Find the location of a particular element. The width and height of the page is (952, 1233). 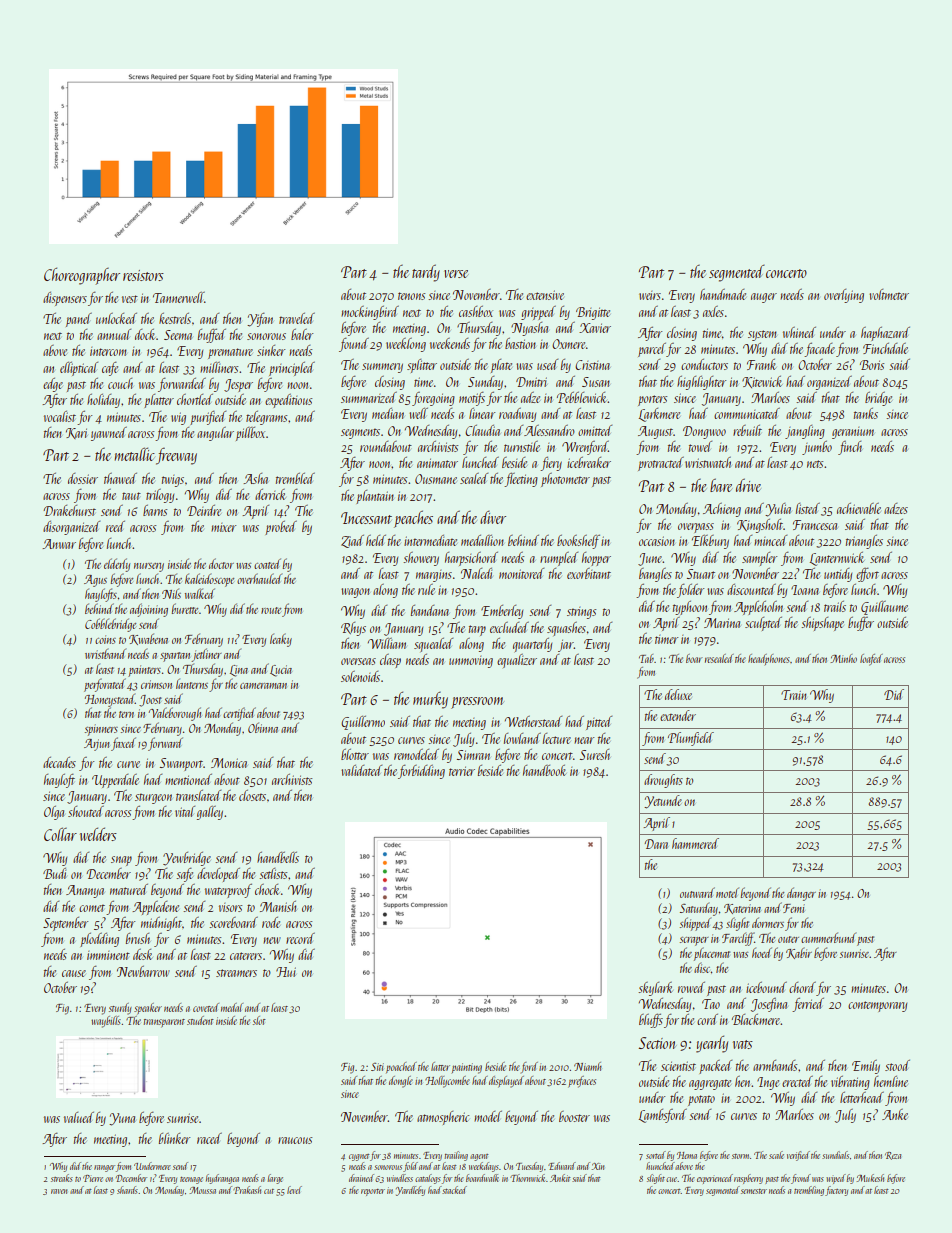

atmospheric is located at coordinates (443, 1118).
